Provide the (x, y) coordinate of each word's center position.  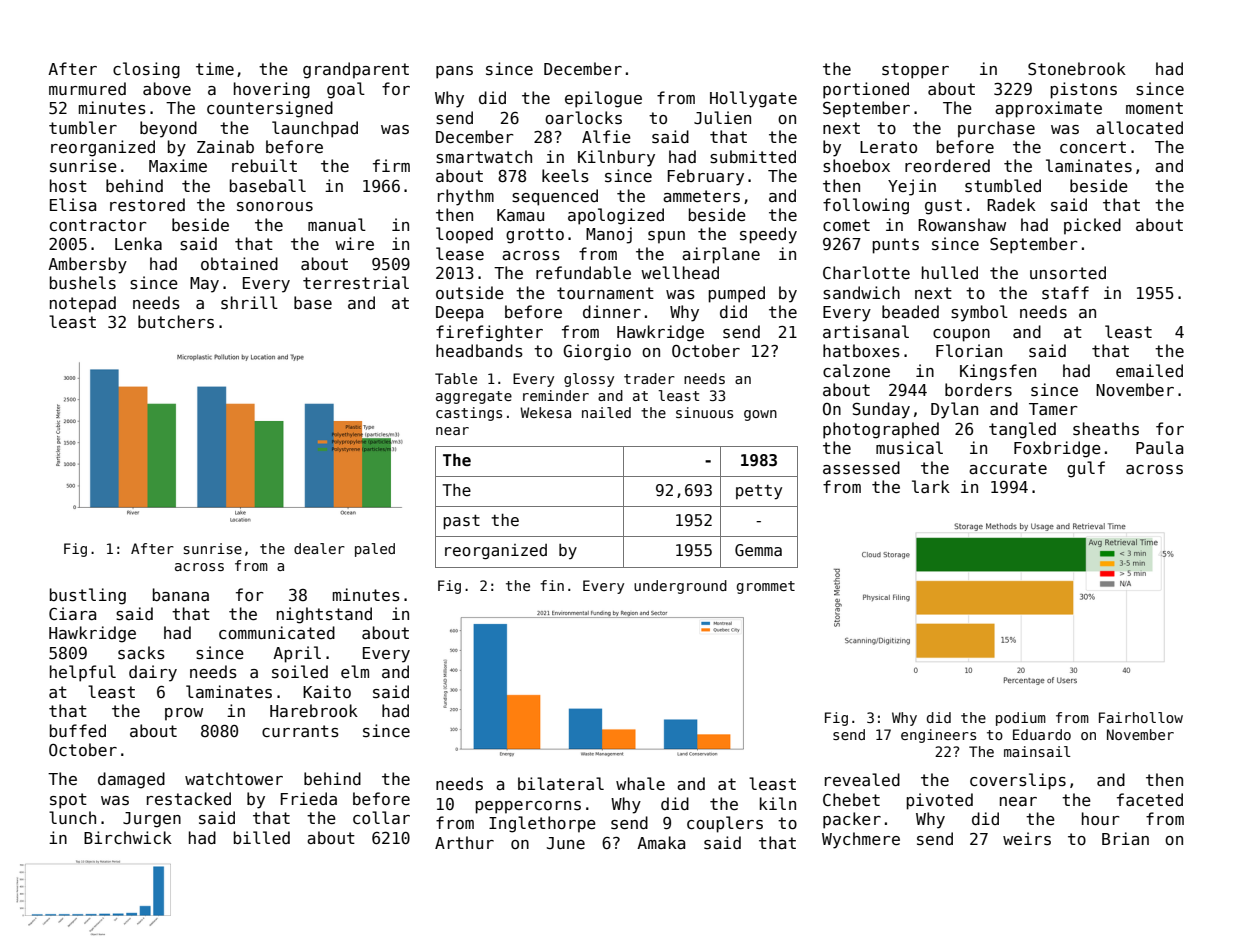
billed (262, 837)
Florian (969, 350)
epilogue (603, 99)
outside (470, 293)
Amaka (661, 842)
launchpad (315, 129)
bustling (88, 596)
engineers (938, 736)
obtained (239, 263)
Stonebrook (1077, 68)
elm (355, 671)
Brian (1125, 838)
